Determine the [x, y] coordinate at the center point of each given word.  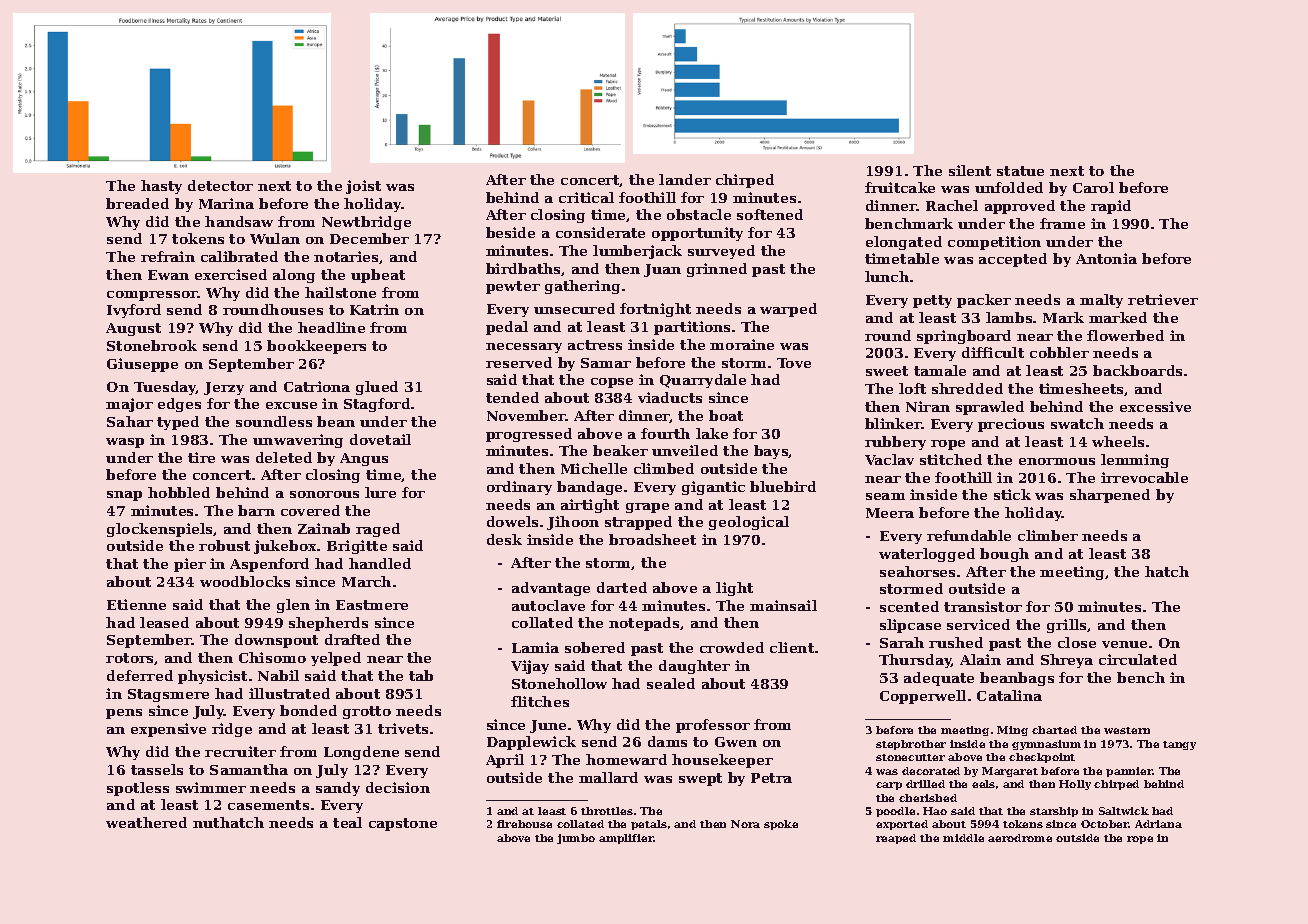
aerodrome [1020, 838]
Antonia [1106, 258]
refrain [168, 256]
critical [586, 197]
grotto [367, 712]
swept [700, 779]
